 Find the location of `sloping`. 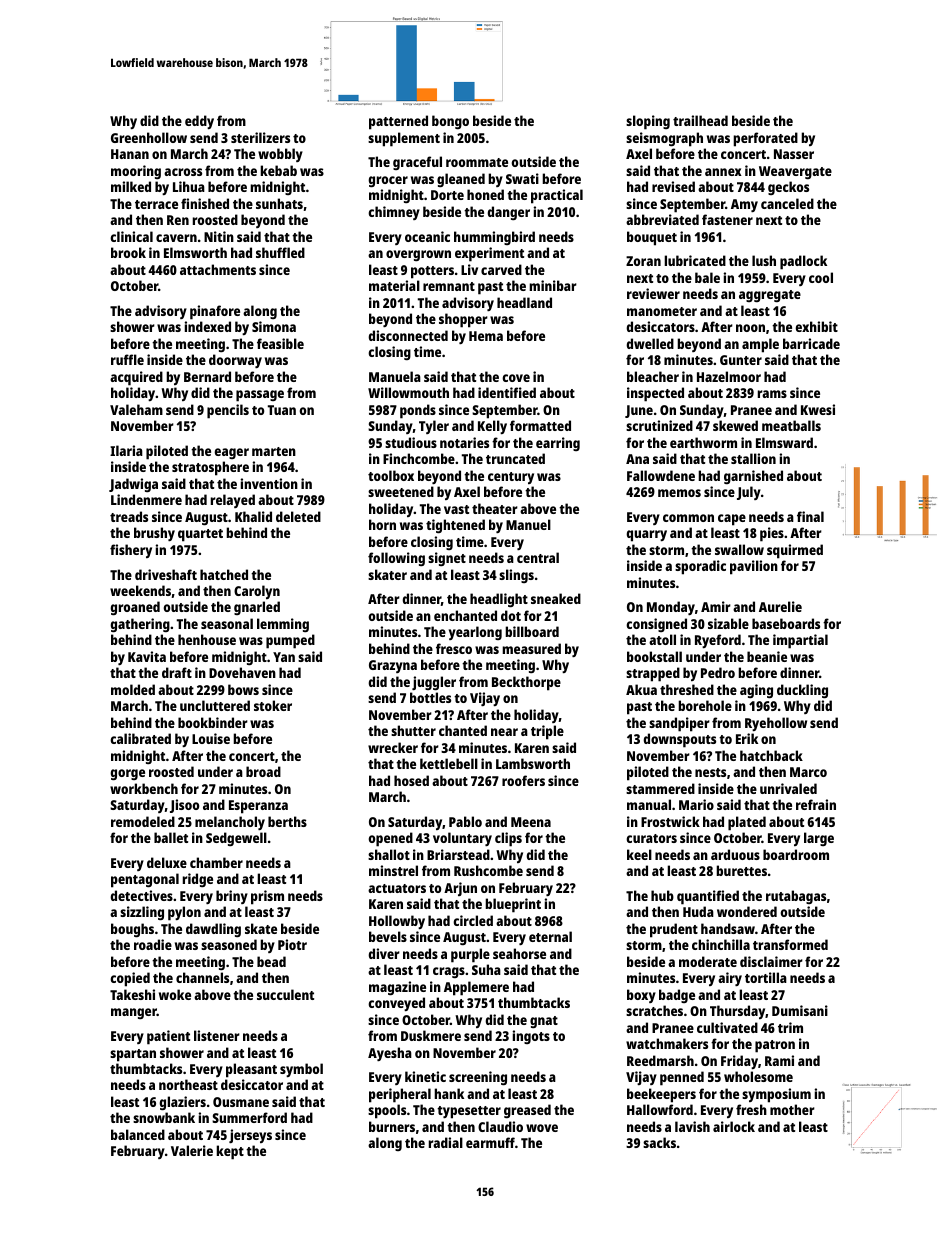

sloping is located at coordinates (648, 122).
